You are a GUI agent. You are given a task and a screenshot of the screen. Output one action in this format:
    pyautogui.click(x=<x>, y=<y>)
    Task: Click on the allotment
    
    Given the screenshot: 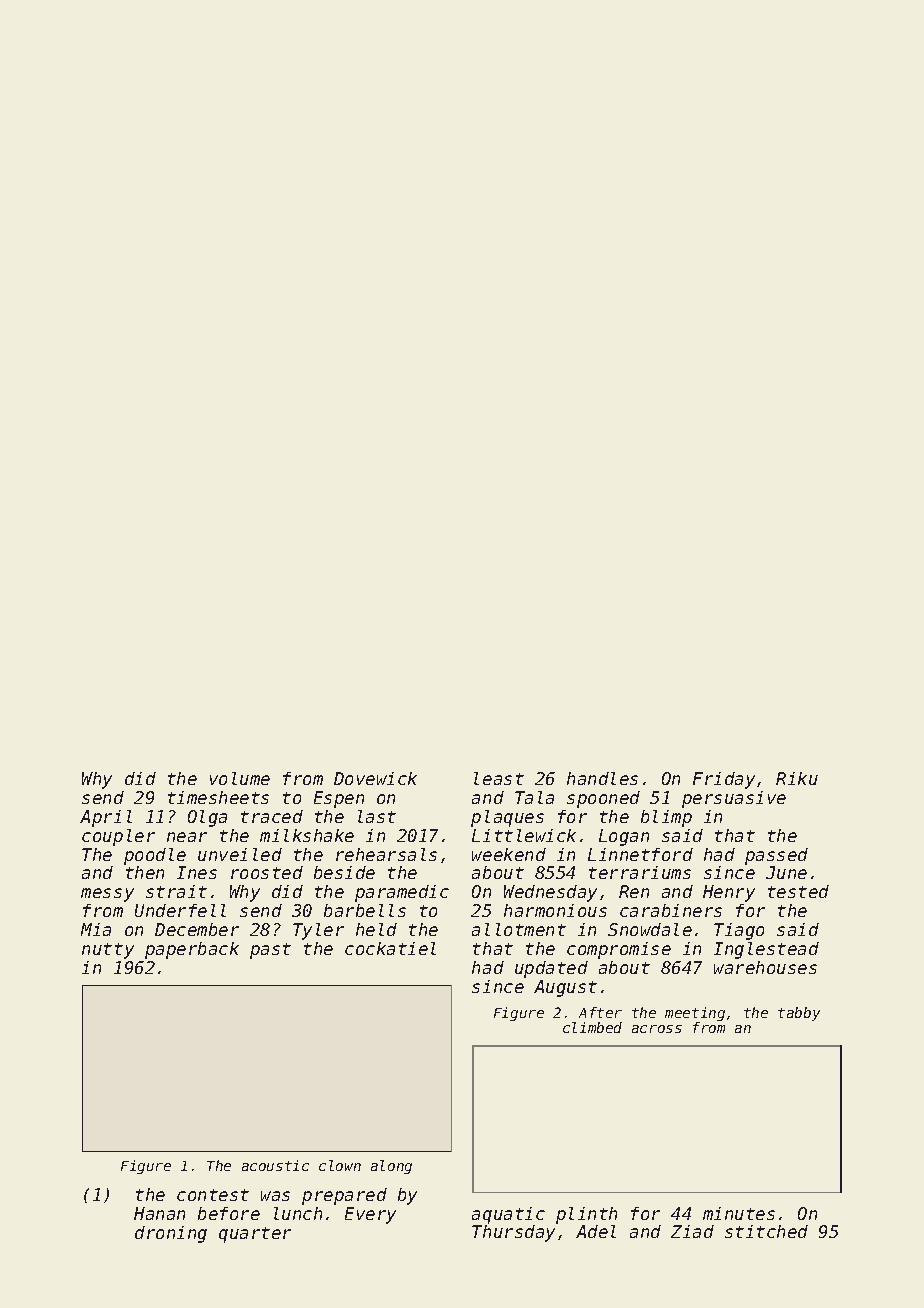 What is the action you would take?
    pyautogui.click(x=519, y=929)
